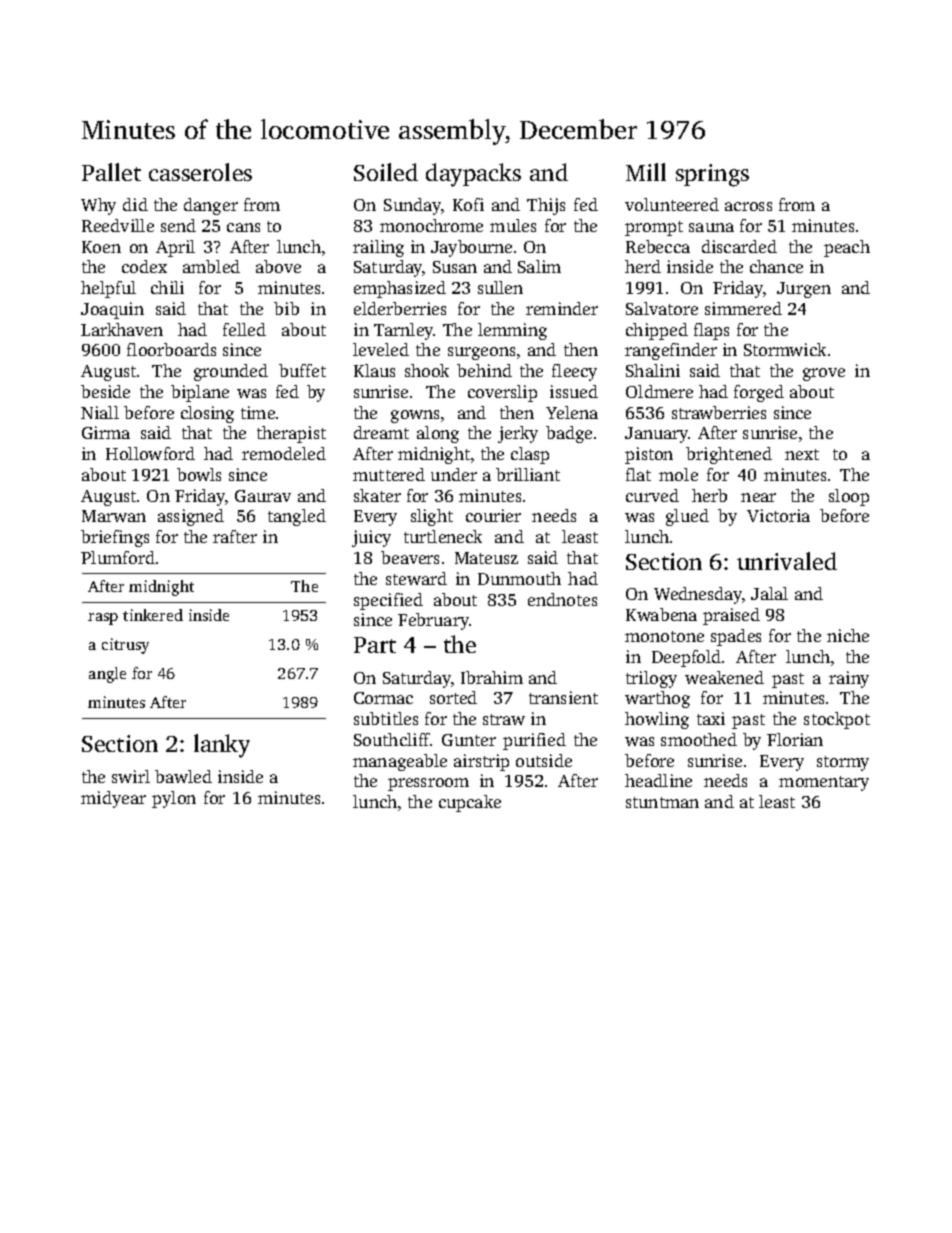 Image resolution: width=952 pixels, height=1233 pixels. Describe the element at coordinates (528, 474) in the screenshot. I see `brilliant` at that location.
